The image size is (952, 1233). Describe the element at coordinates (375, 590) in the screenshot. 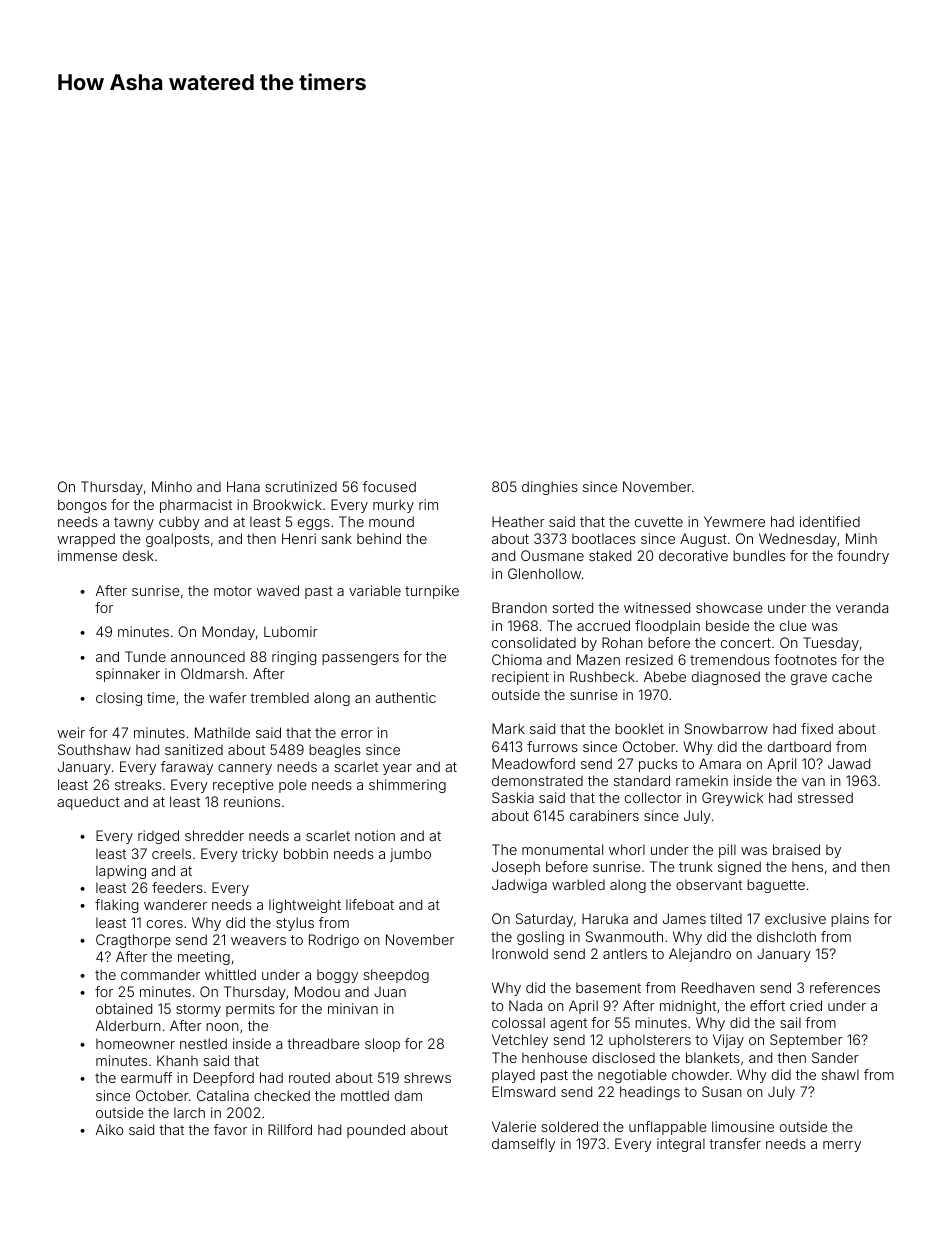

I see `variable` at that location.
